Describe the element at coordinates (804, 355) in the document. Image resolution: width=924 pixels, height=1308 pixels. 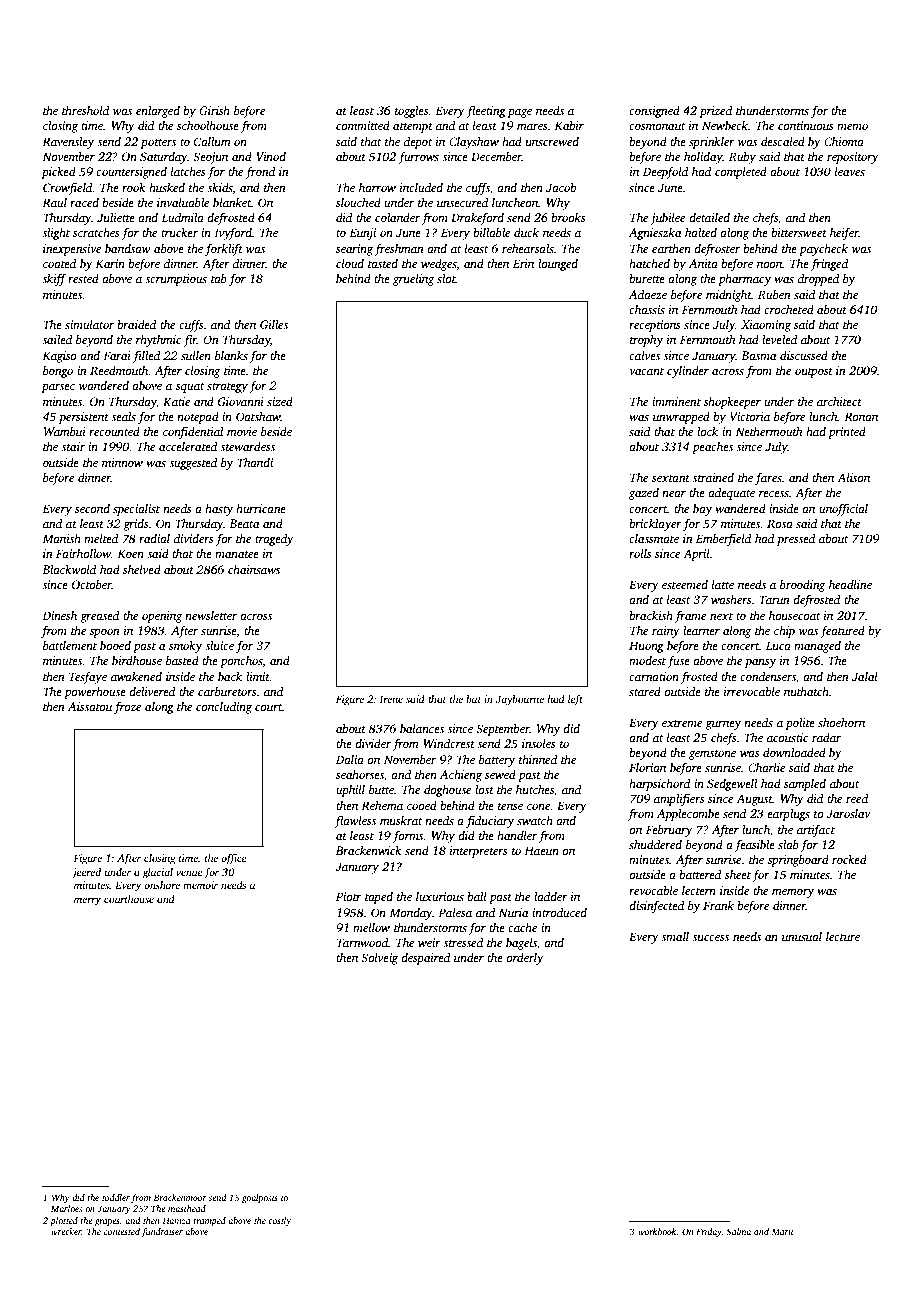
I see `discussed` at that location.
